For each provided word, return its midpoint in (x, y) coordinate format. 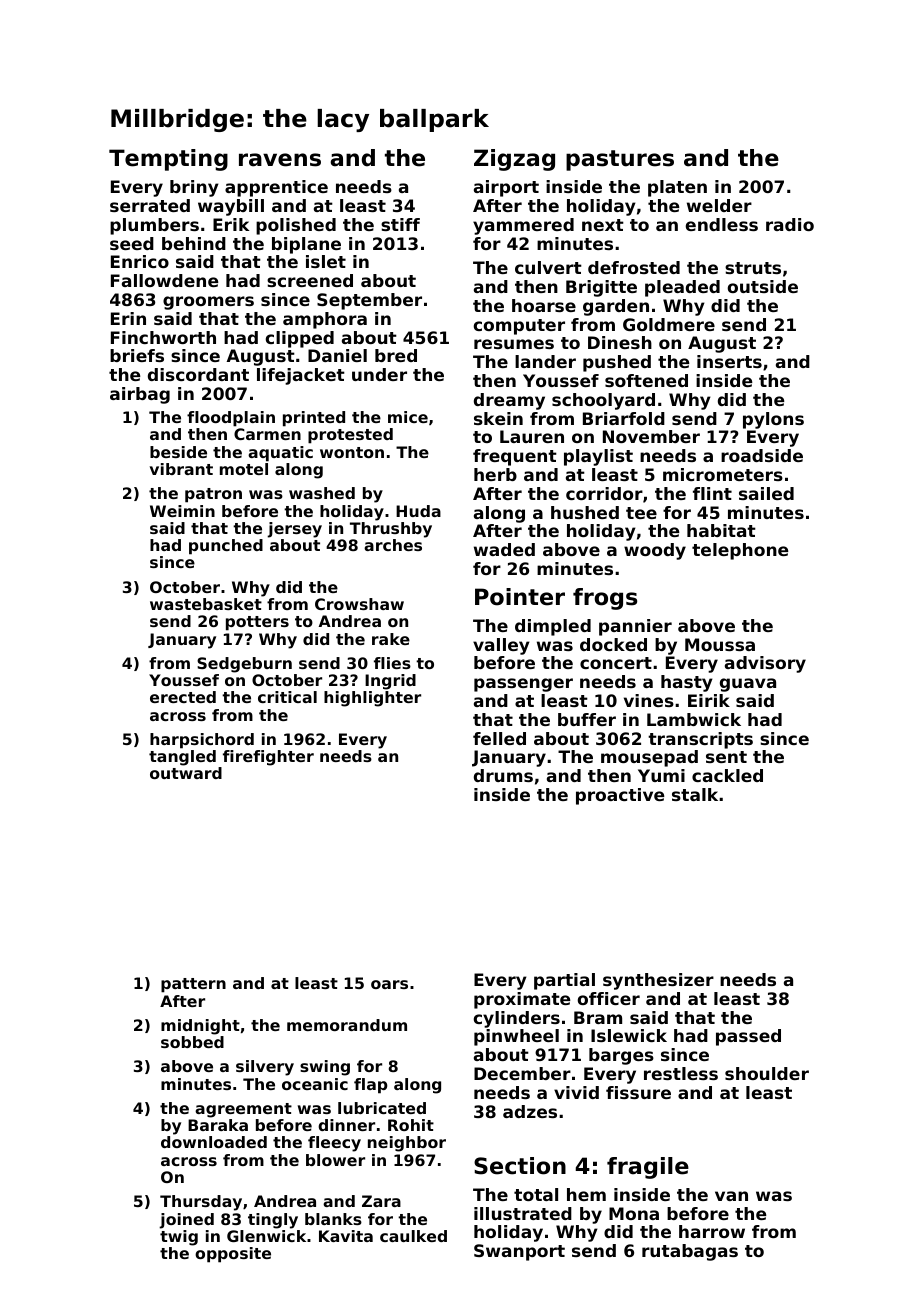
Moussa (720, 644)
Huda (418, 511)
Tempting (168, 160)
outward (186, 773)
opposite (233, 1255)
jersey (294, 530)
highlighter (372, 699)
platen (677, 188)
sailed (766, 493)
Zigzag (514, 160)
